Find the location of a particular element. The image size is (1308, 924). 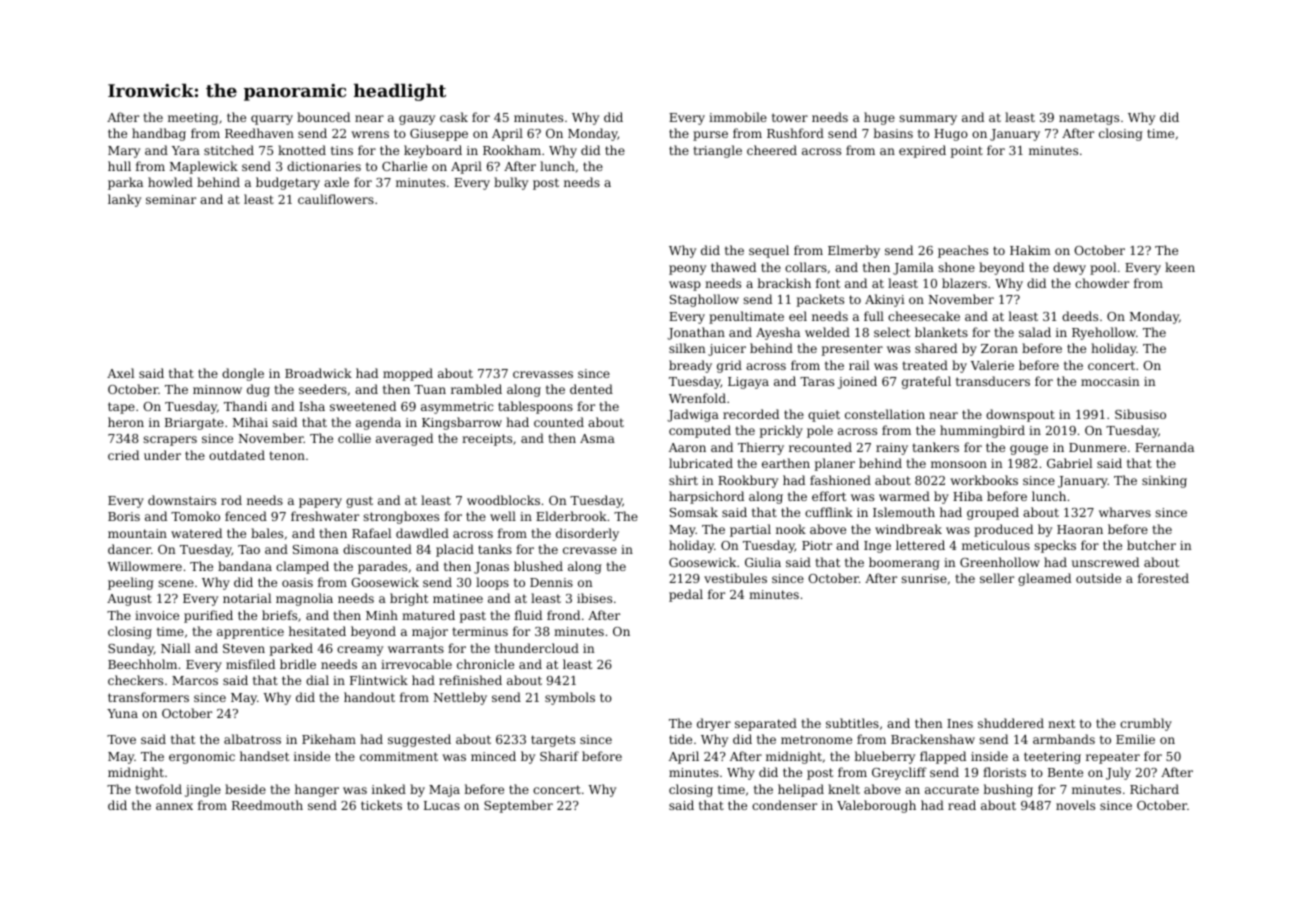

cauliflowers is located at coordinates (336, 199).
